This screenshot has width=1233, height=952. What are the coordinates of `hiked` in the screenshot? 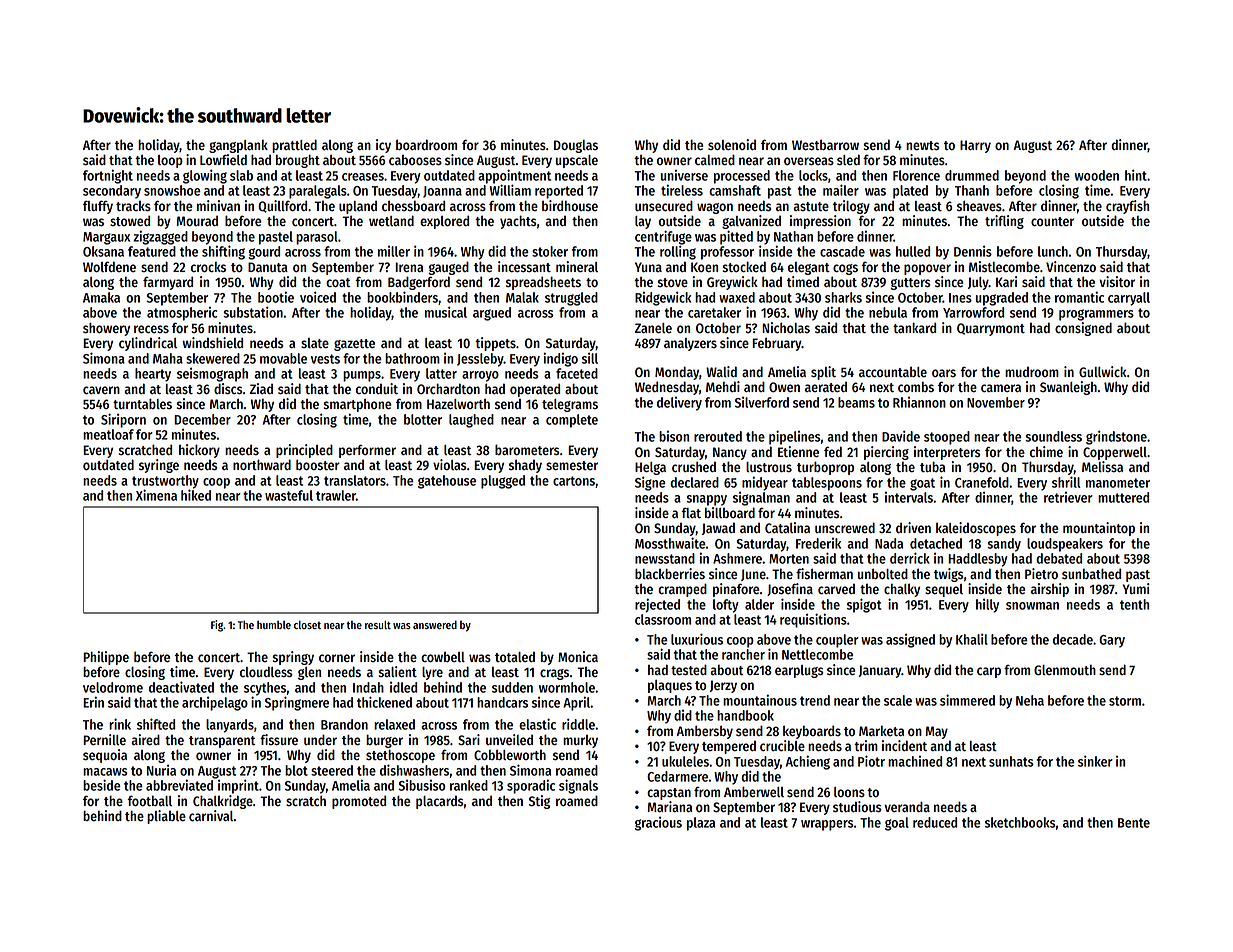 It's located at (196, 495).
